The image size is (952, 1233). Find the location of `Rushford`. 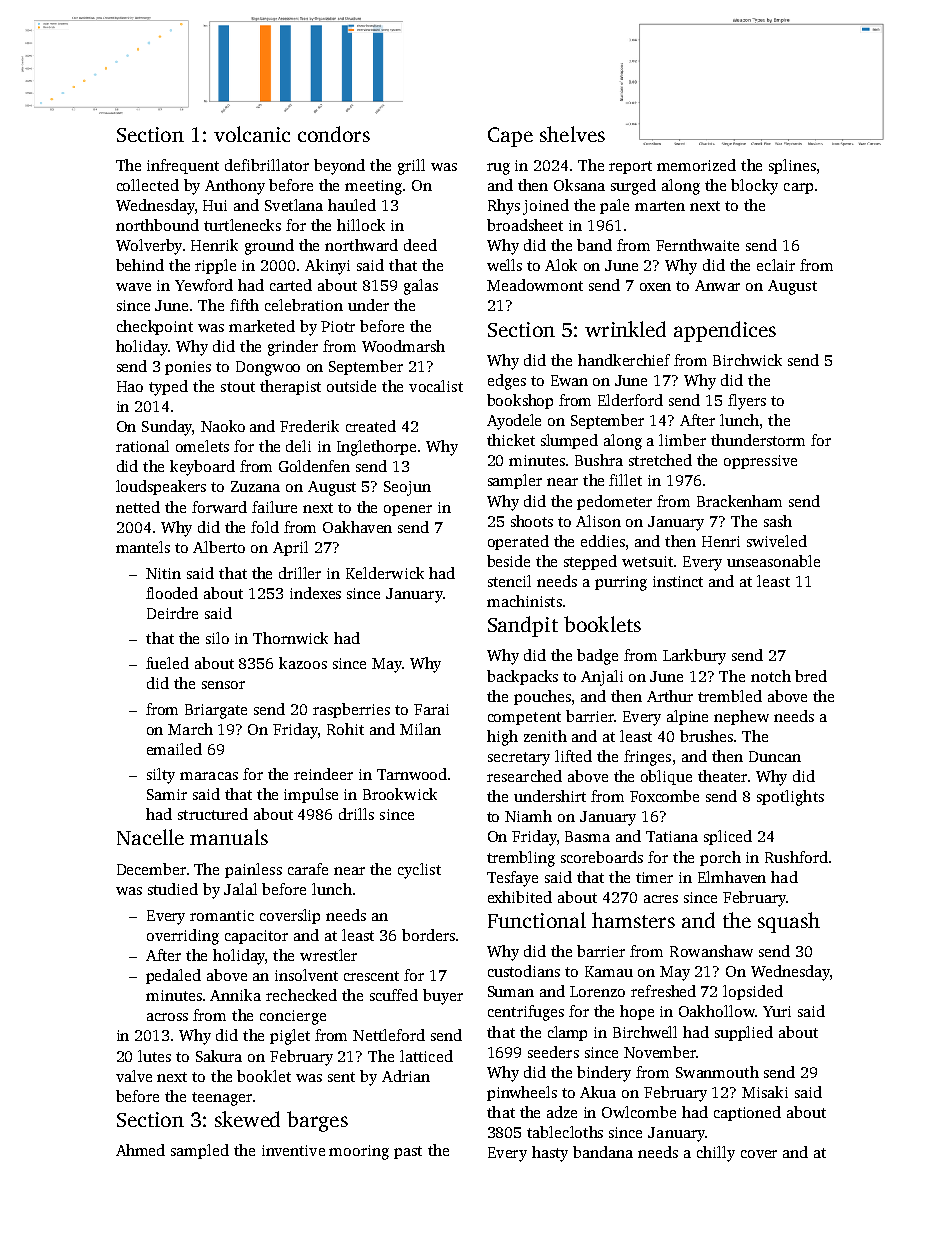

Rushford is located at coordinates (796, 857).
